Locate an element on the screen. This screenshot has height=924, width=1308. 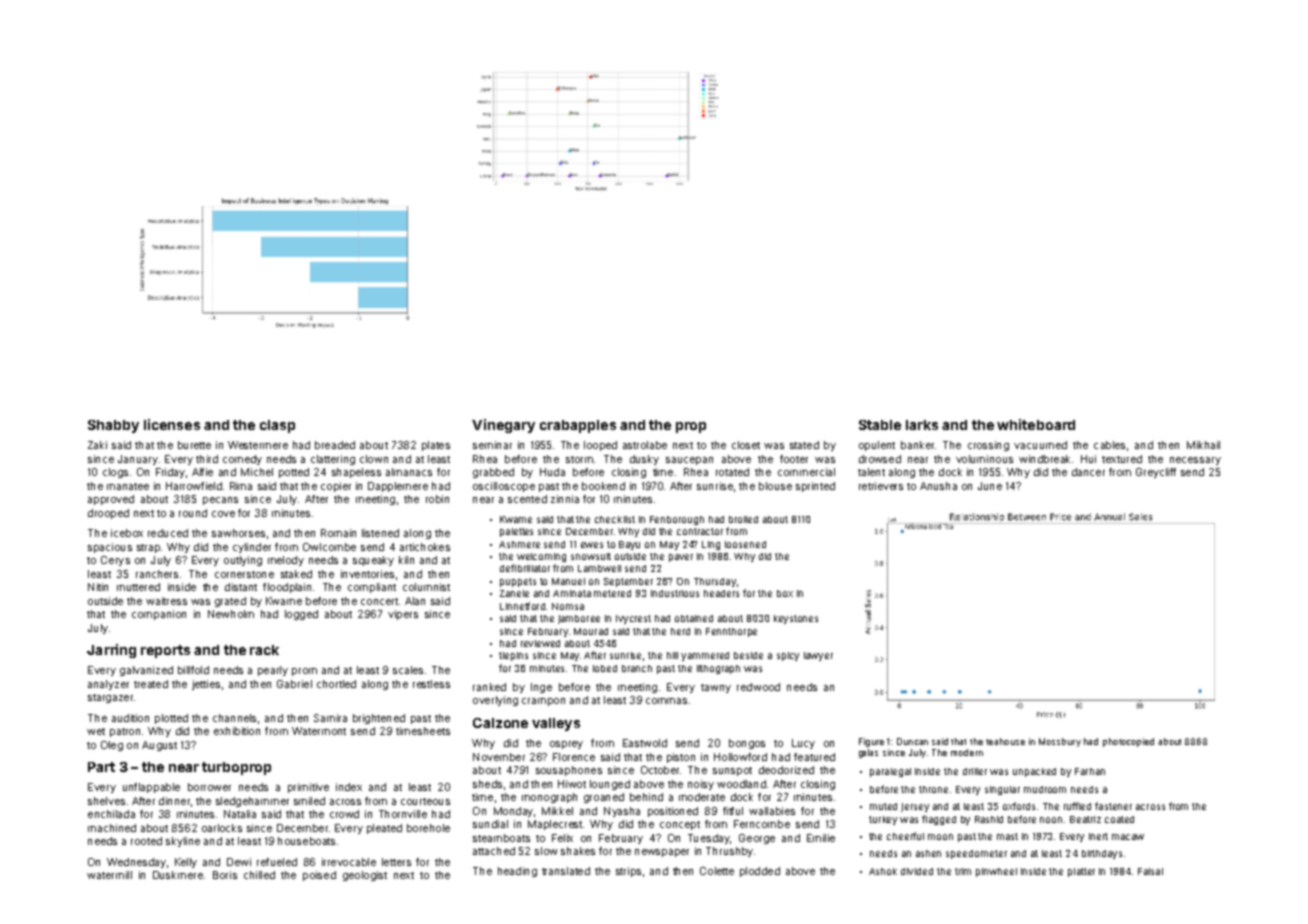
plodded is located at coordinates (760, 872).
